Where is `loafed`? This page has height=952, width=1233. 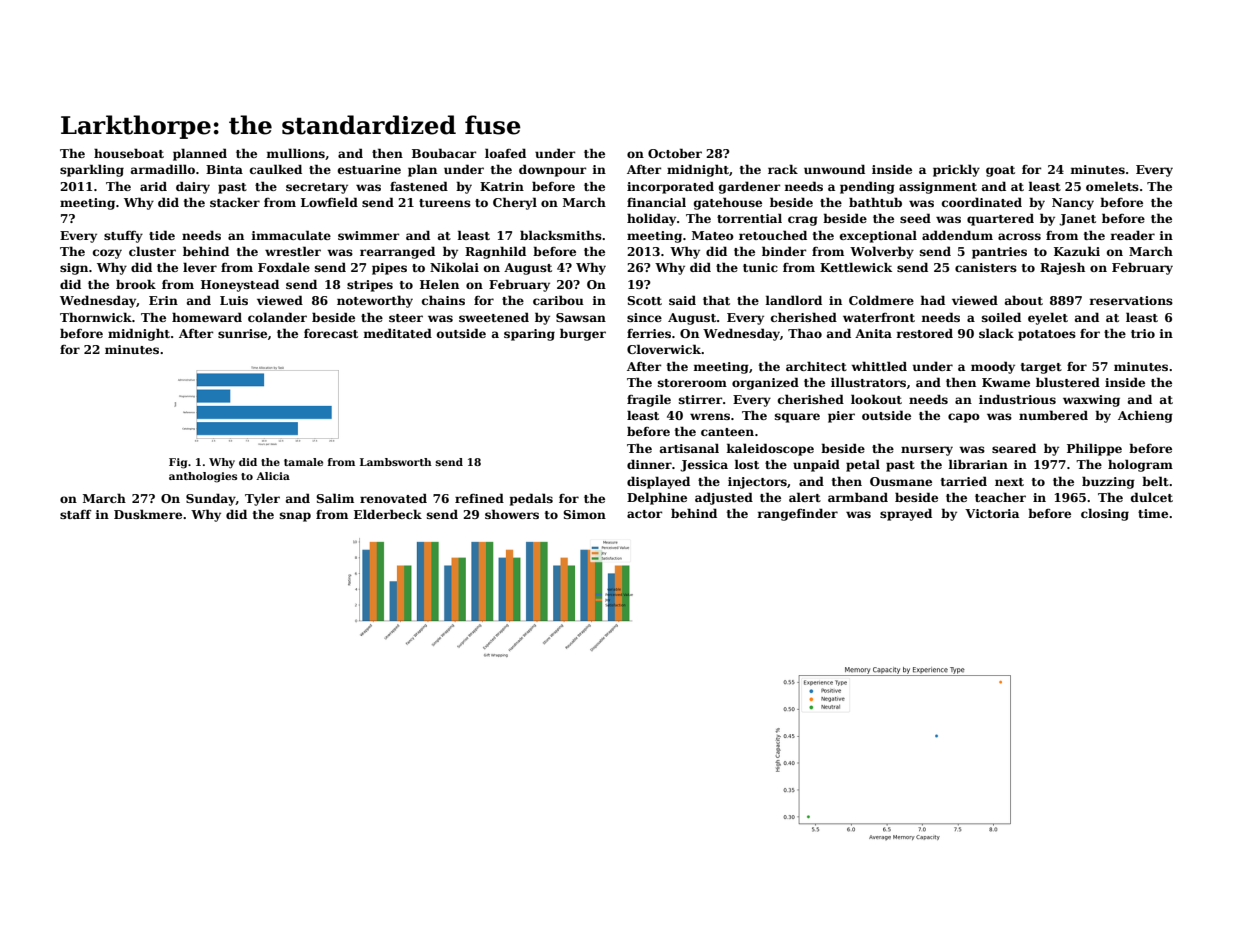
loafed is located at coordinates (505, 153).
